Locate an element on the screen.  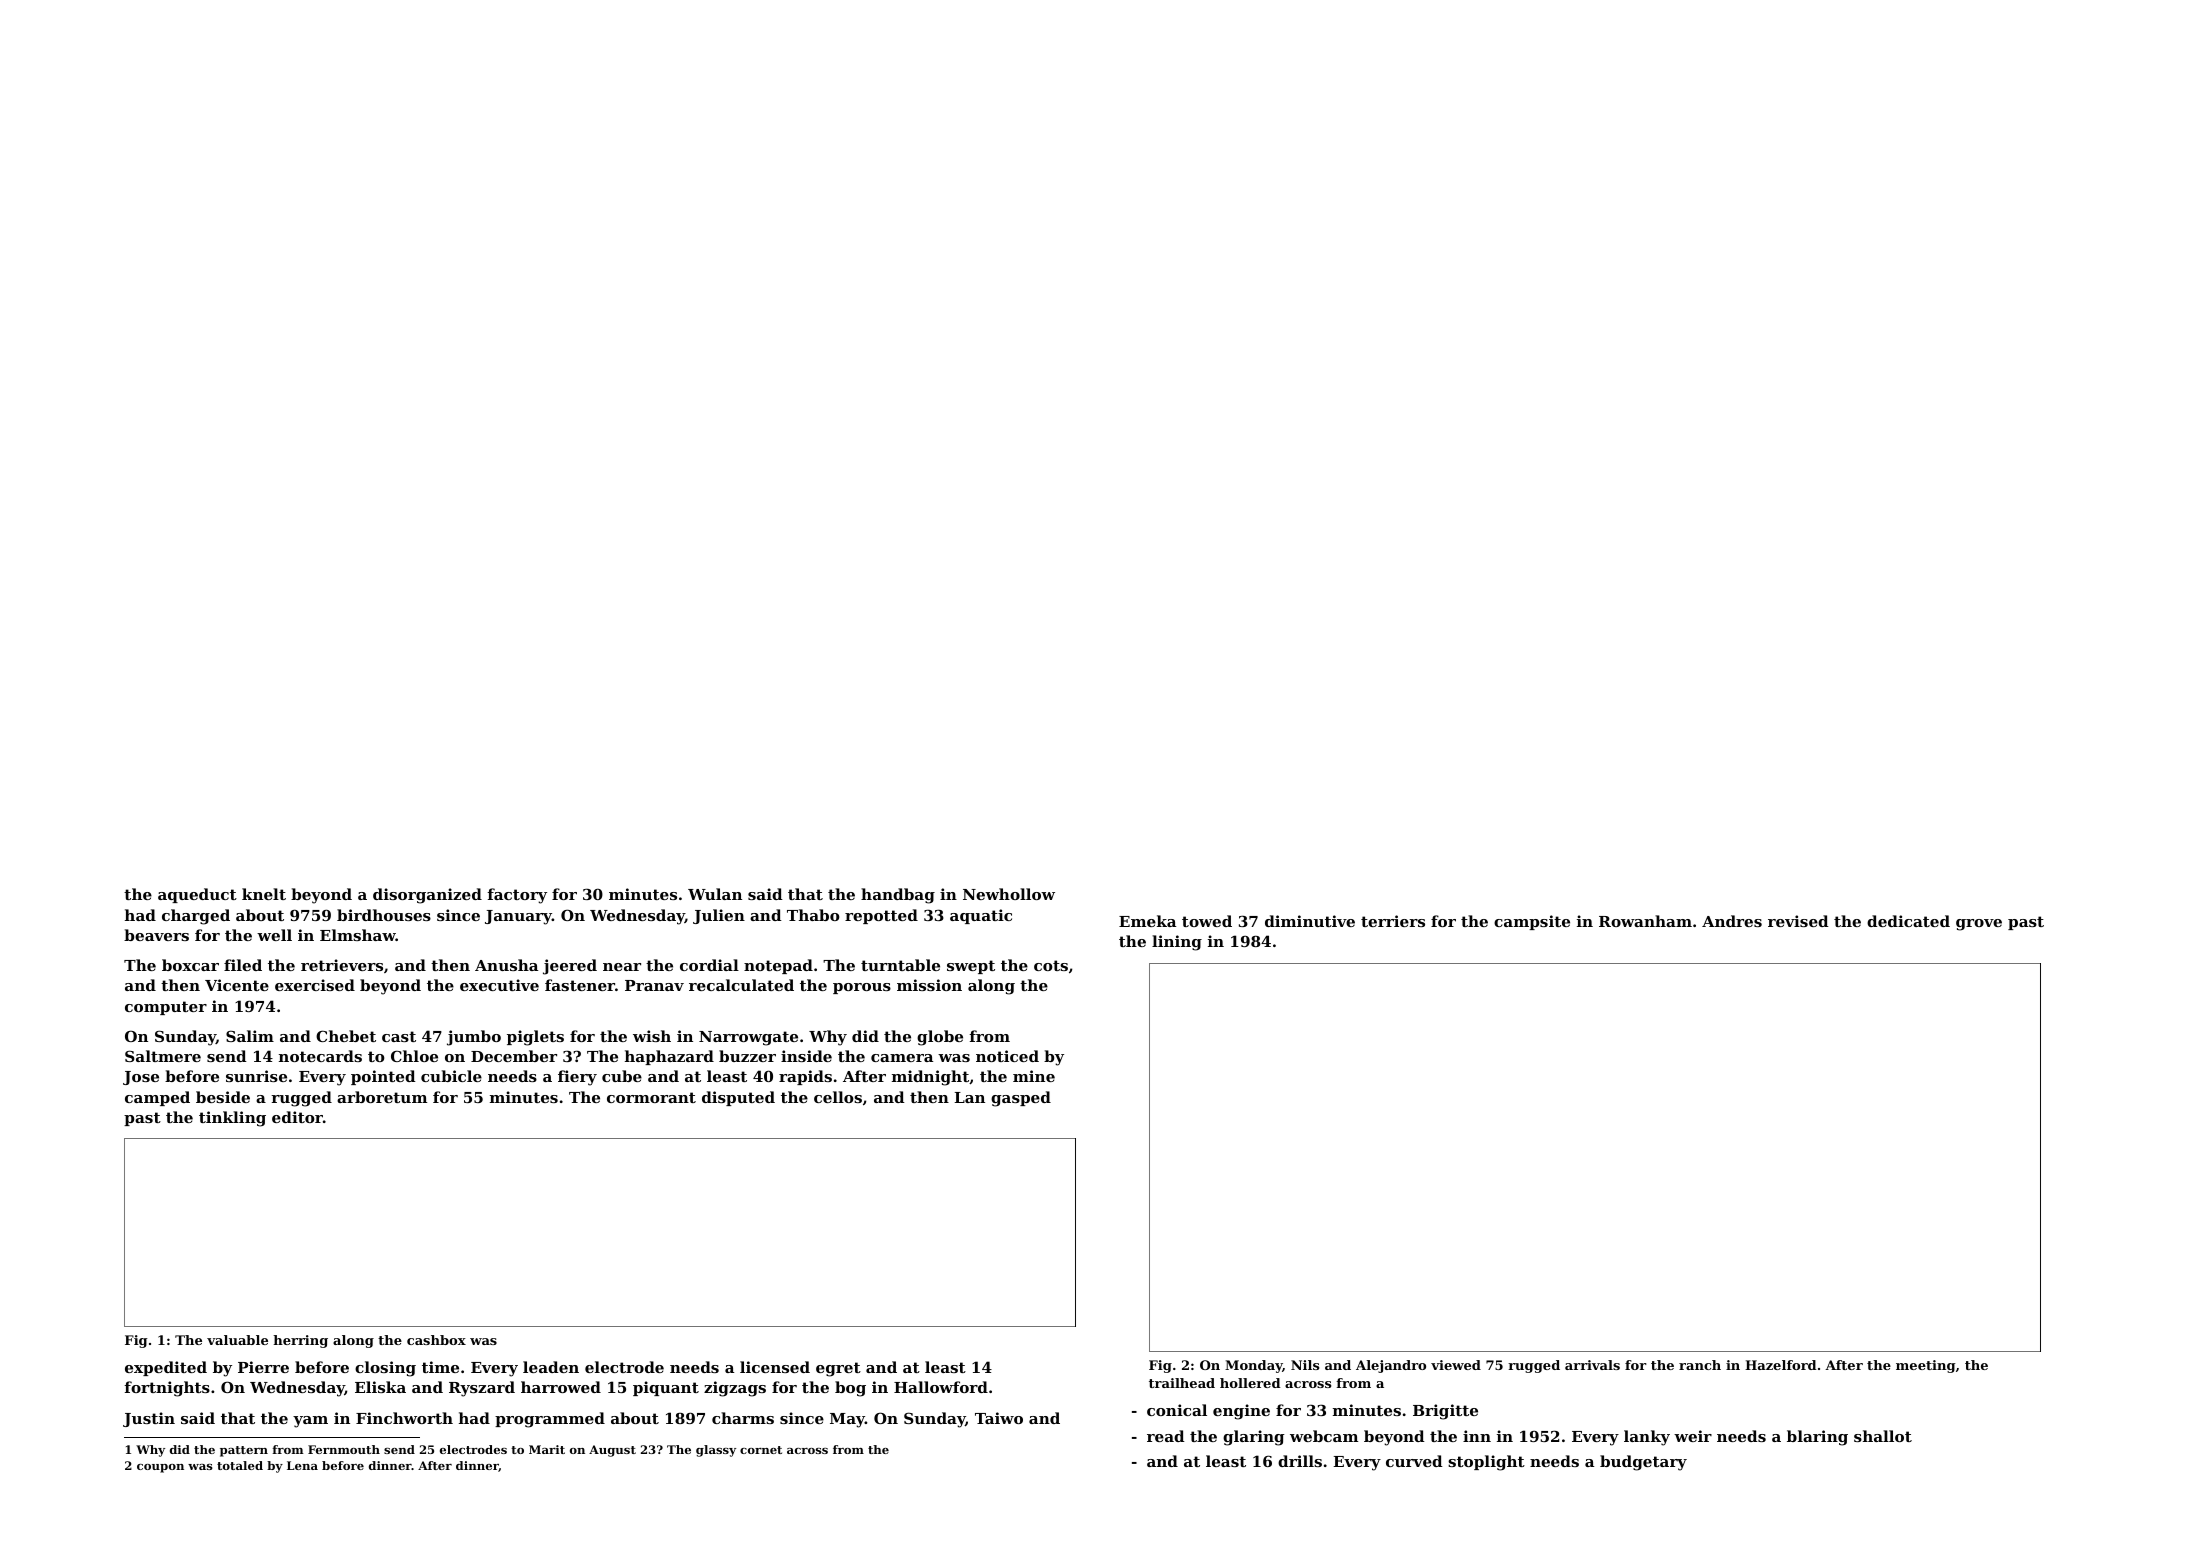
totaled is located at coordinates (240, 1465).
